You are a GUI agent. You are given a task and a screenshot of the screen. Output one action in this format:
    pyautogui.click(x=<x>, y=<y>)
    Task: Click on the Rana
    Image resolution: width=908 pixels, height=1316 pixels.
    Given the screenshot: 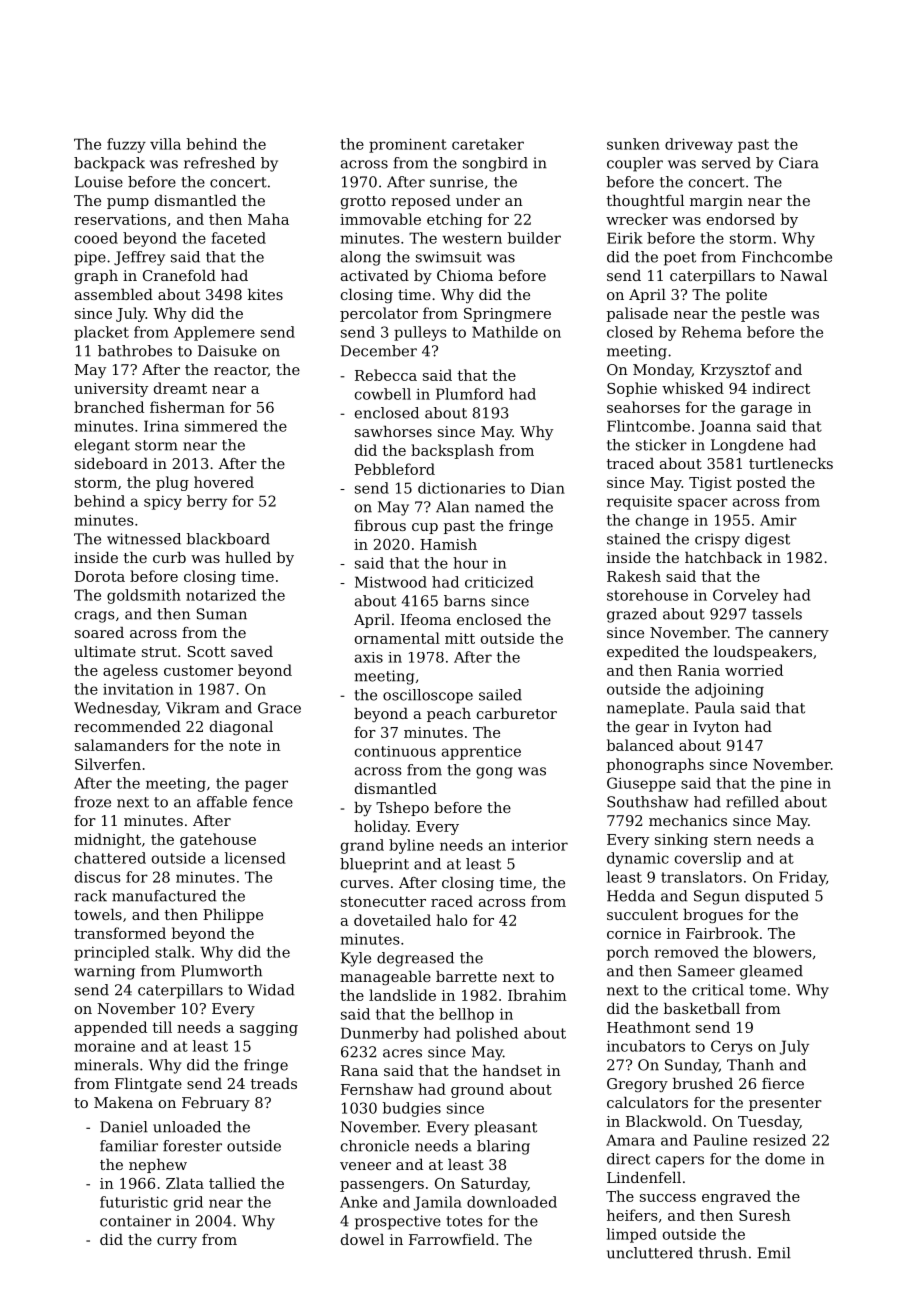 What is the action you would take?
    pyautogui.click(x=359, y=1070)
